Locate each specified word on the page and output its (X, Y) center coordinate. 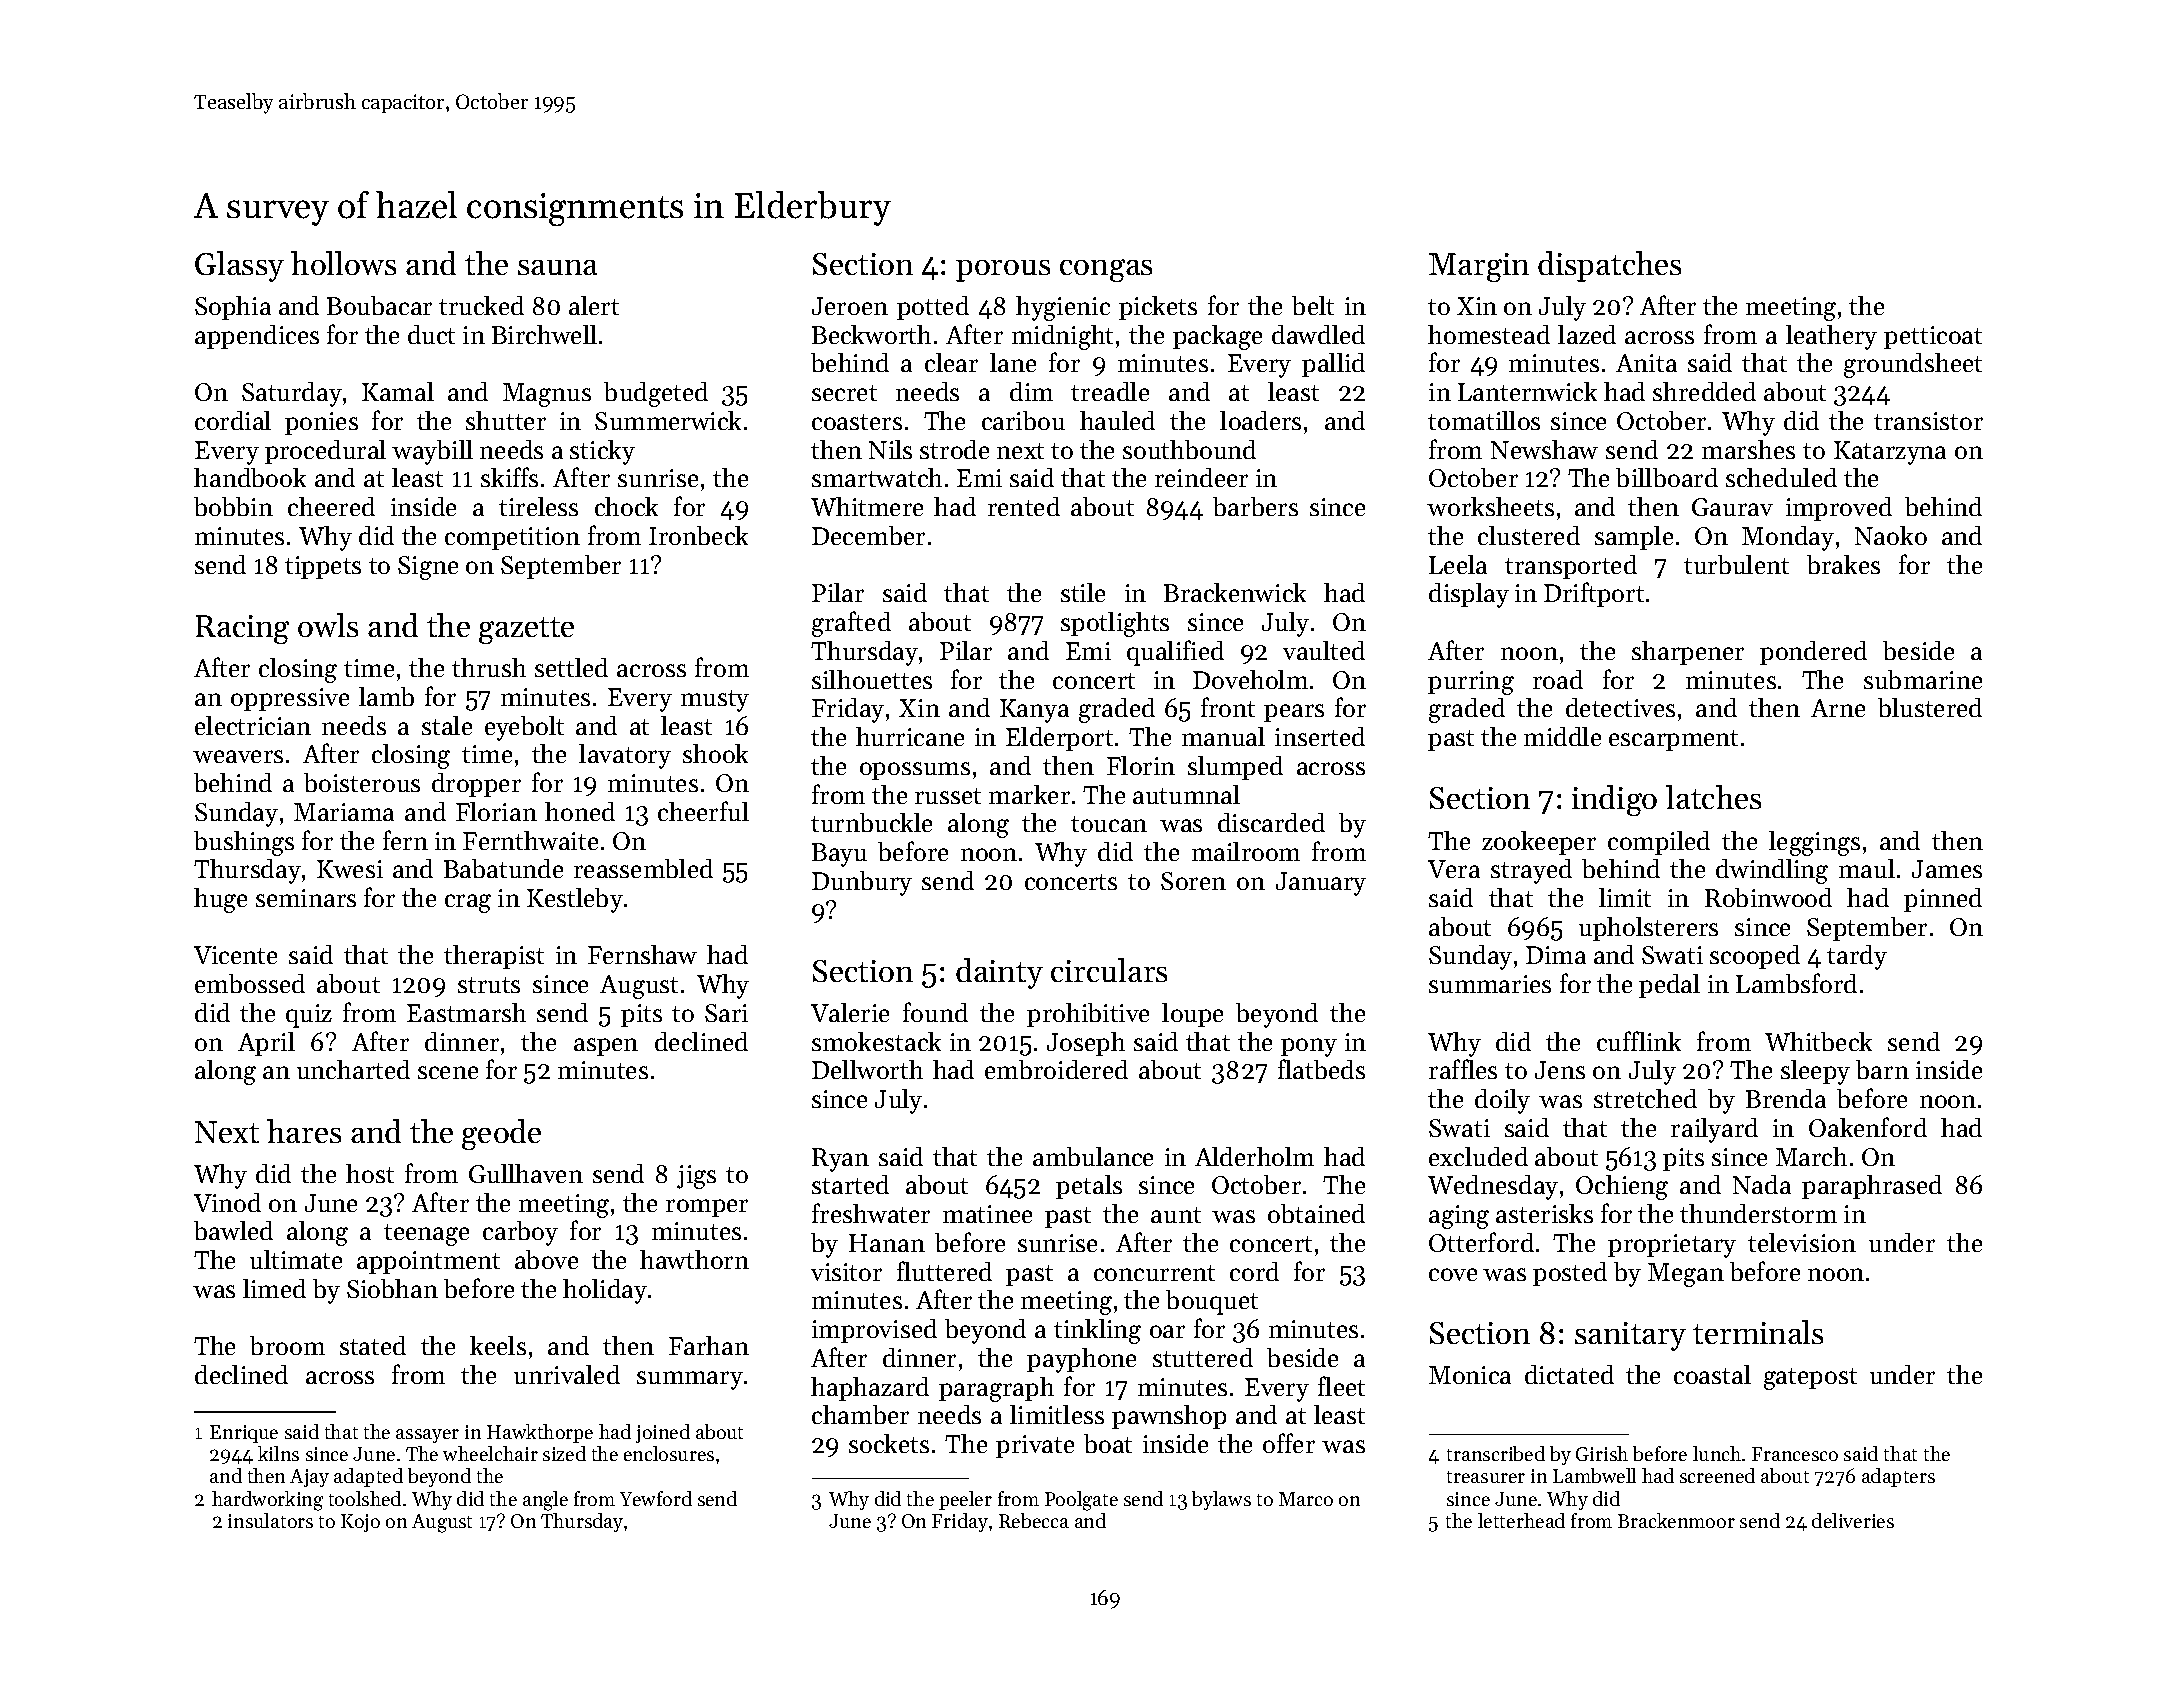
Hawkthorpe (540, 1433)
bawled (233, 1230)
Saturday (292, 394)
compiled (1659, 843)
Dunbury (862, 883)
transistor (1928, 421)
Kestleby (575, 900)
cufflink (1639, 1041)
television (1802, 1242)
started (850, 1184)
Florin (1141, 765)
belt (1313, 305)
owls (328, 625)
